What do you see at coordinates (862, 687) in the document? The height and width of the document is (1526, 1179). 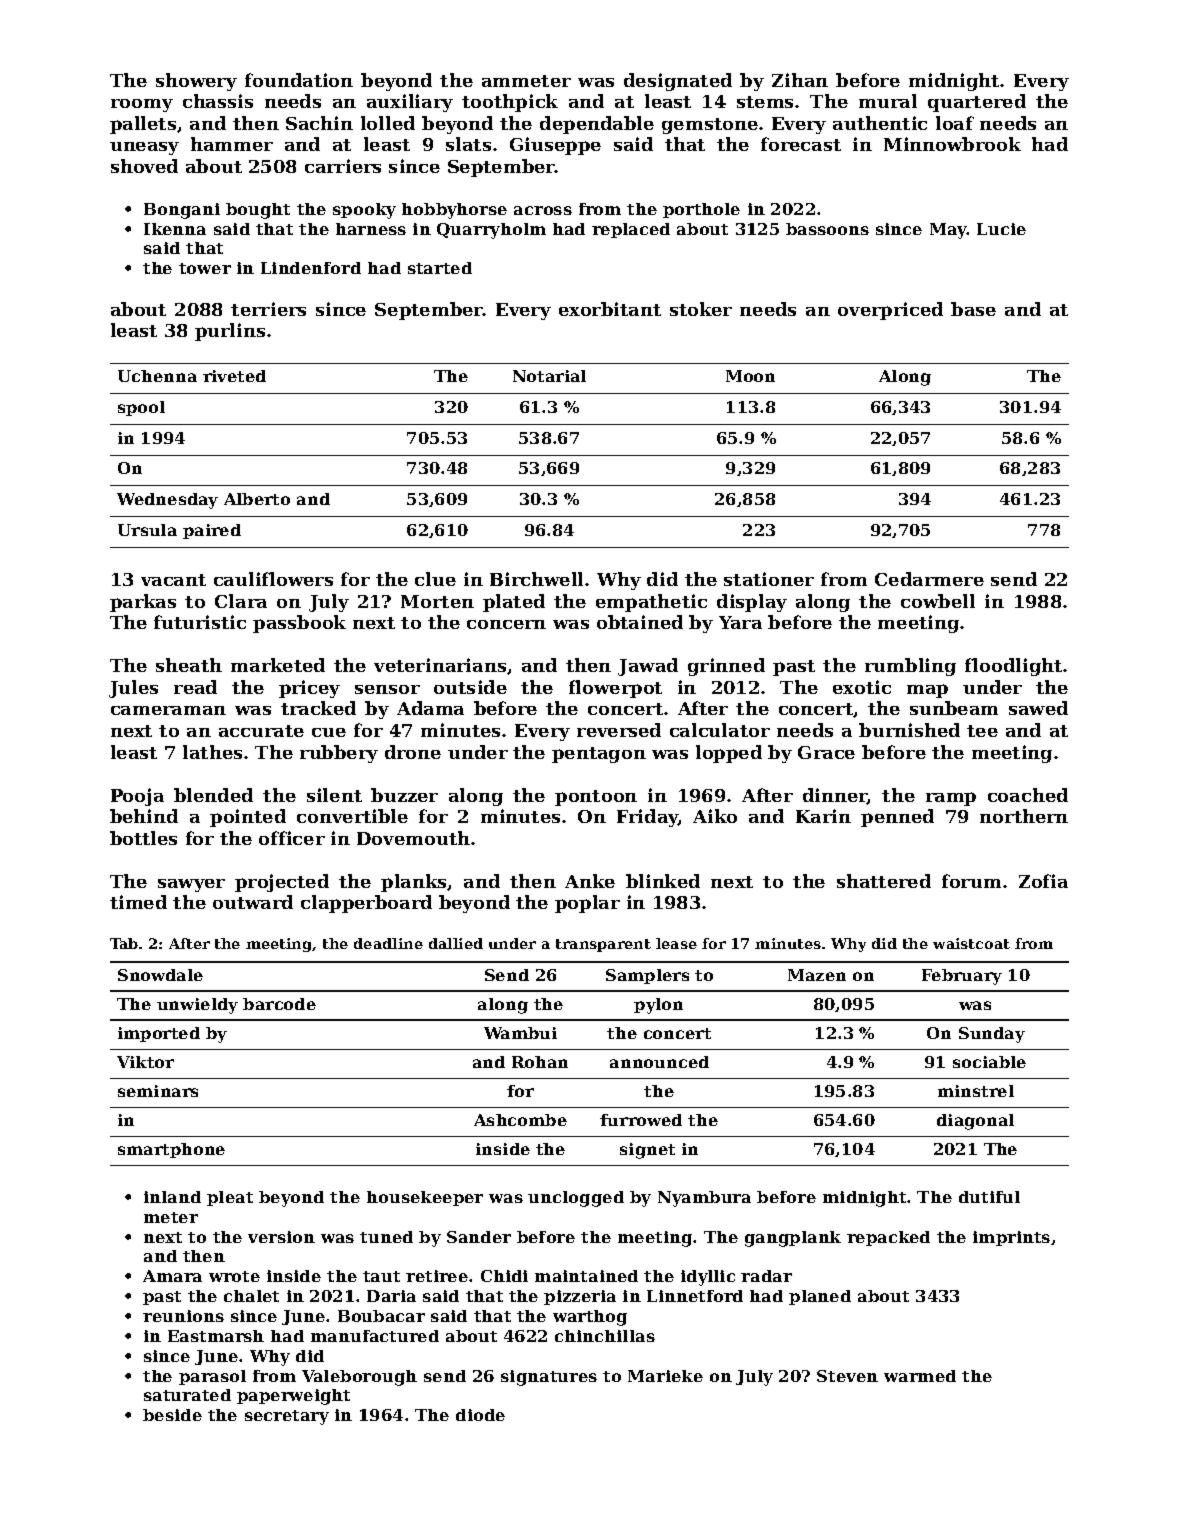 I see `exotic` at bounding box center [862, 687].
